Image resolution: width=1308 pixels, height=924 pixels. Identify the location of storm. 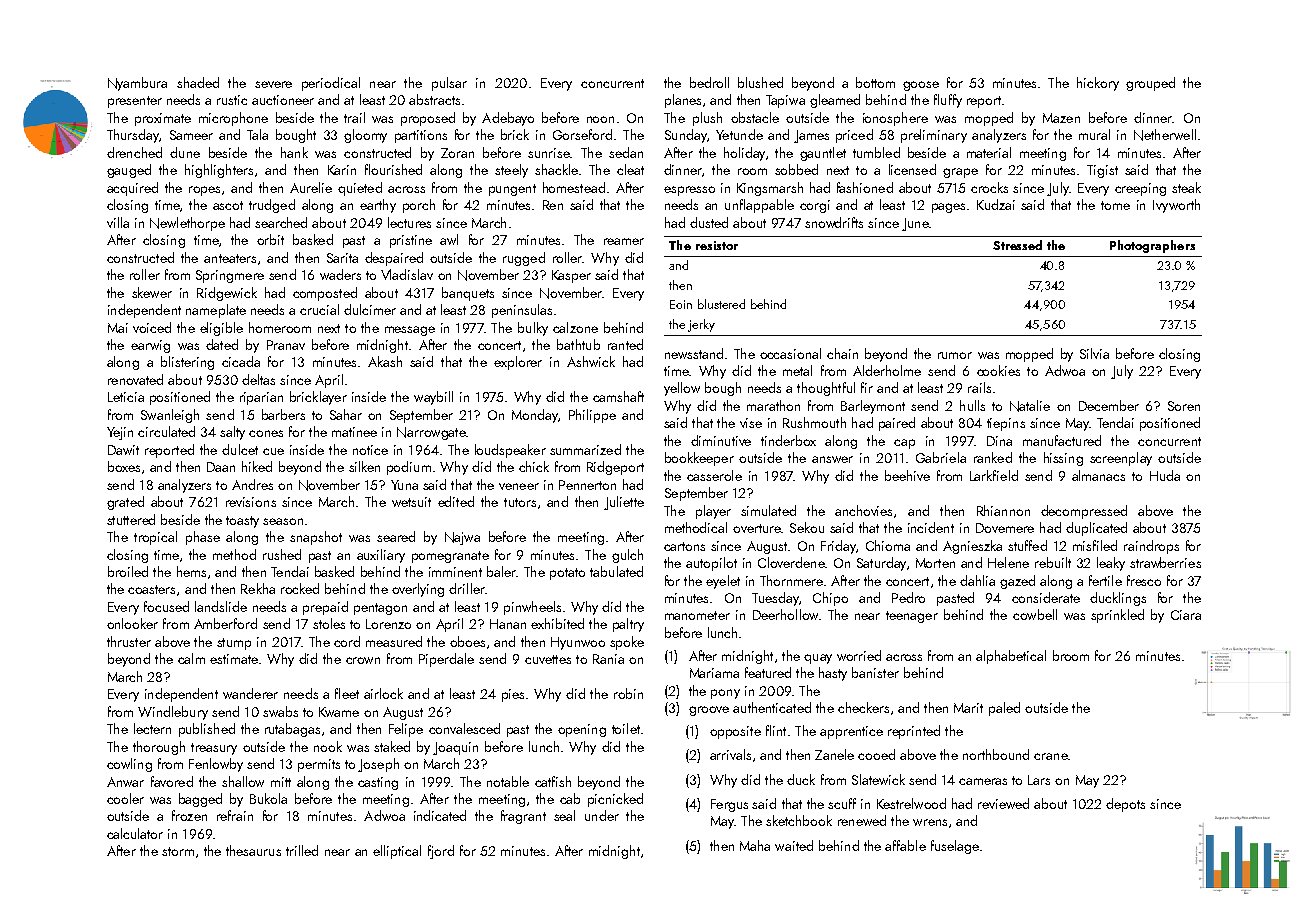
(178, 851).
